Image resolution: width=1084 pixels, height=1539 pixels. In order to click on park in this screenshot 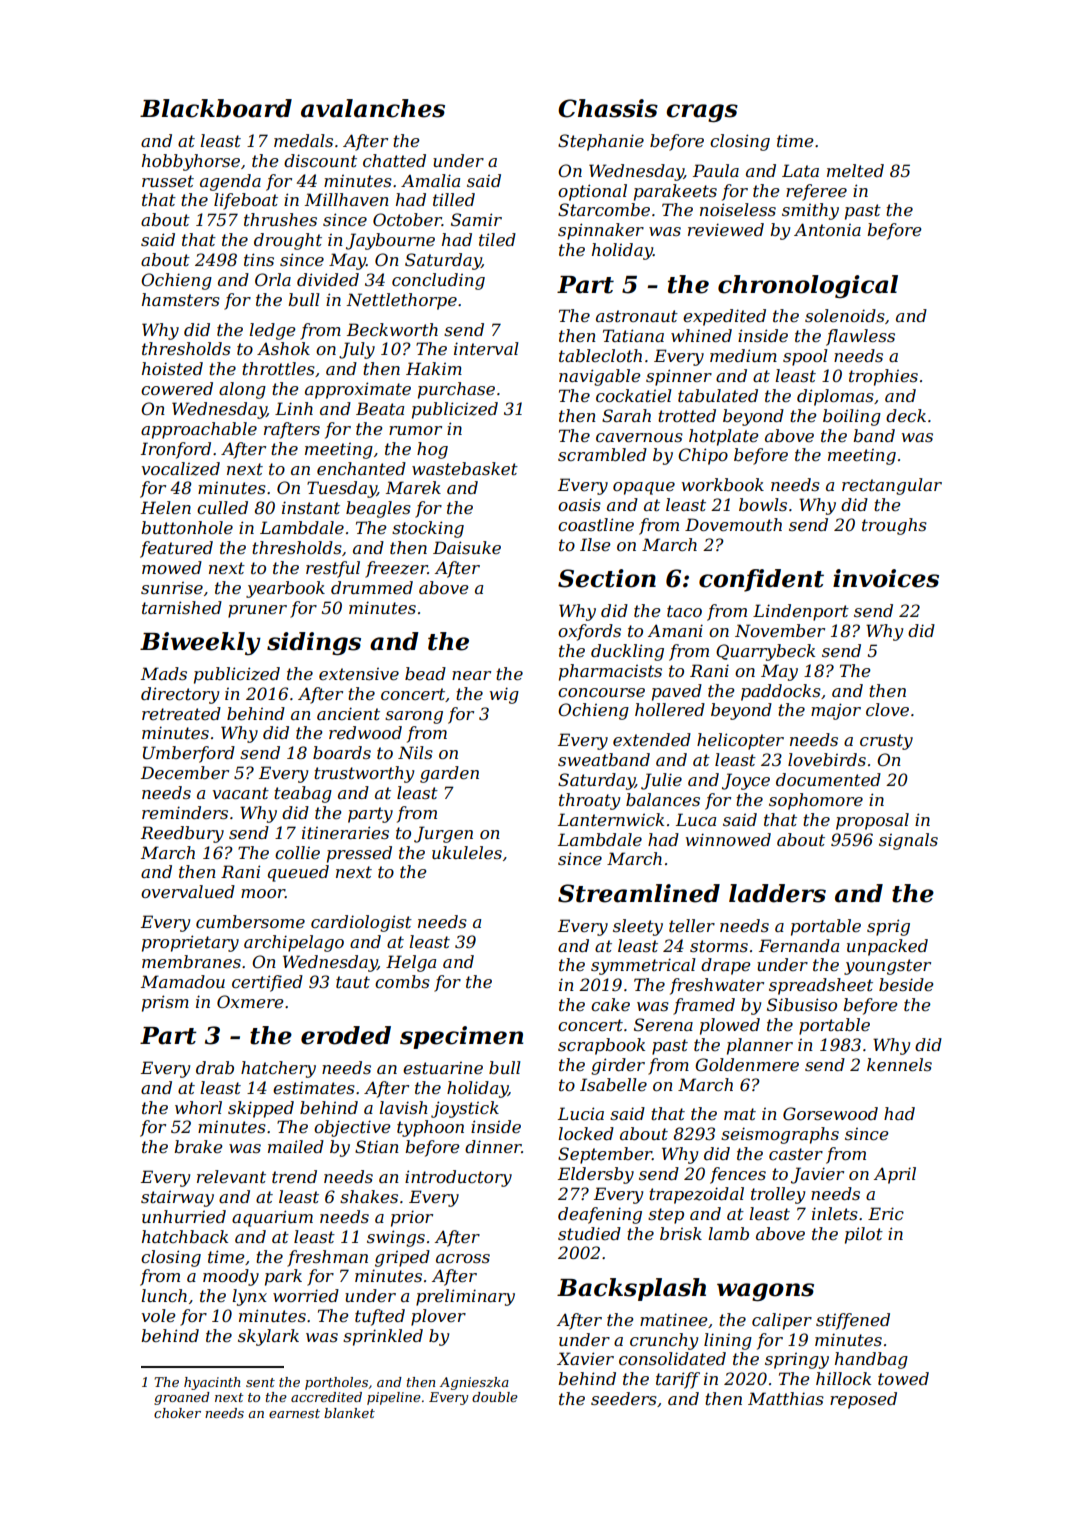, I will do `click(283, 1277)`.
